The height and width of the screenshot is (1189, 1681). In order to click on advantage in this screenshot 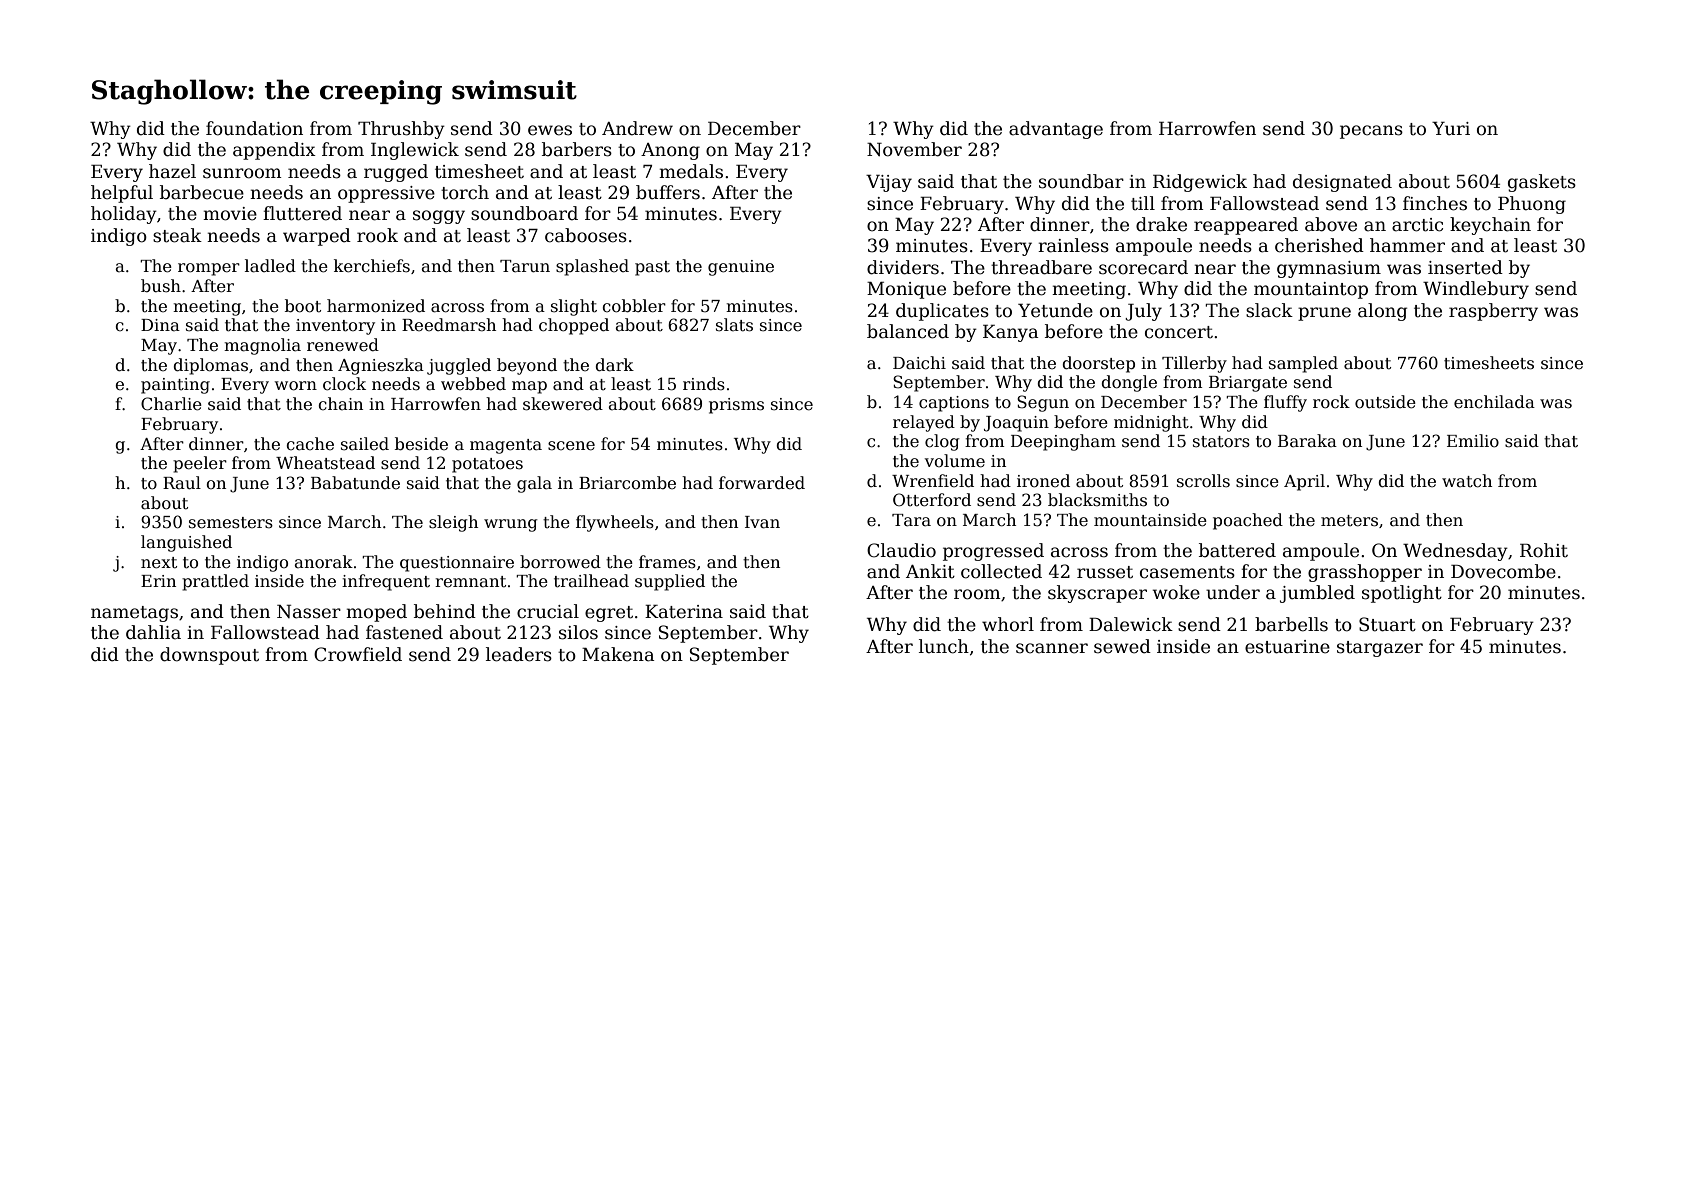, I will do `click(1056, 130)`.
